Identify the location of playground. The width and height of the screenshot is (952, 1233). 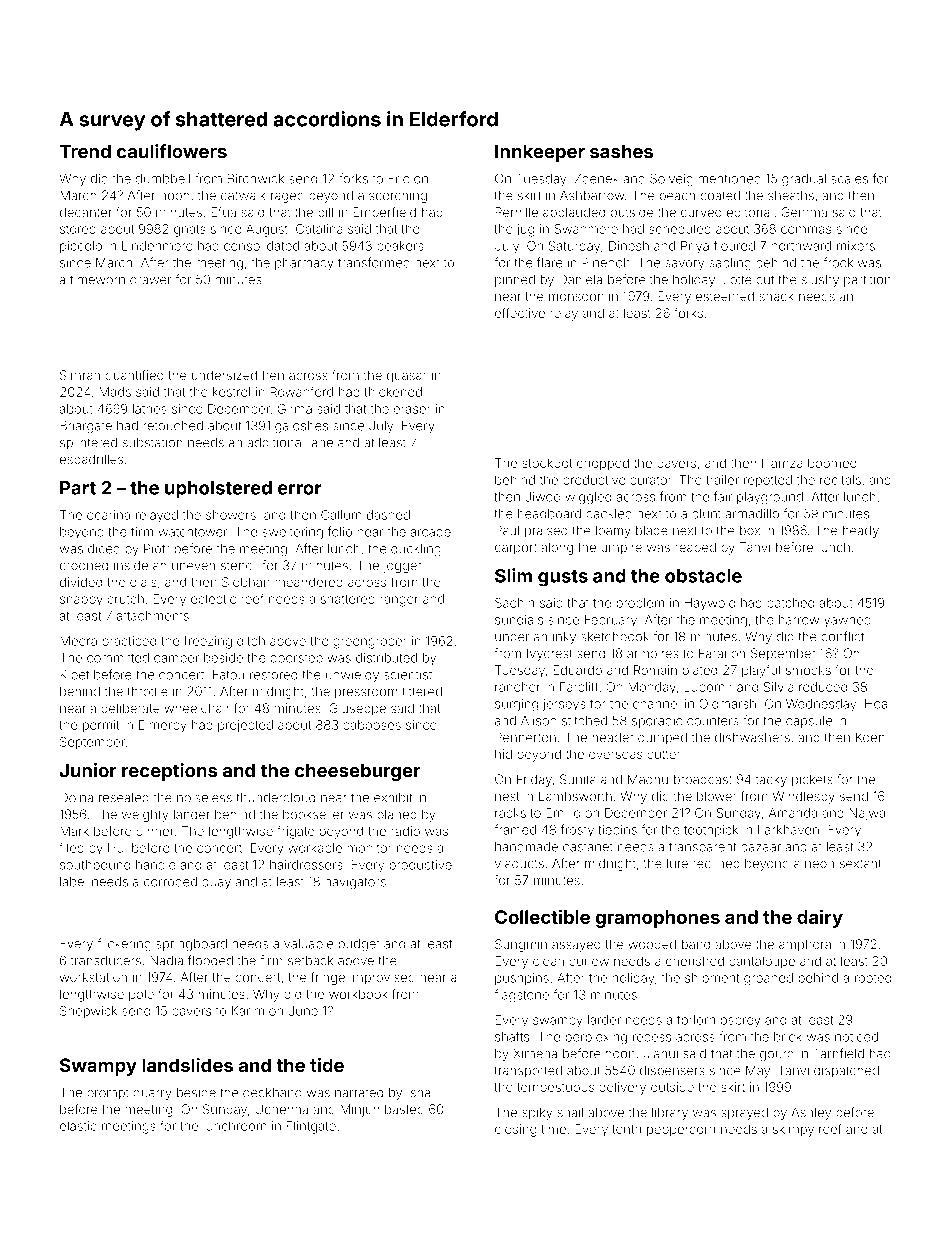
(770, 498).
